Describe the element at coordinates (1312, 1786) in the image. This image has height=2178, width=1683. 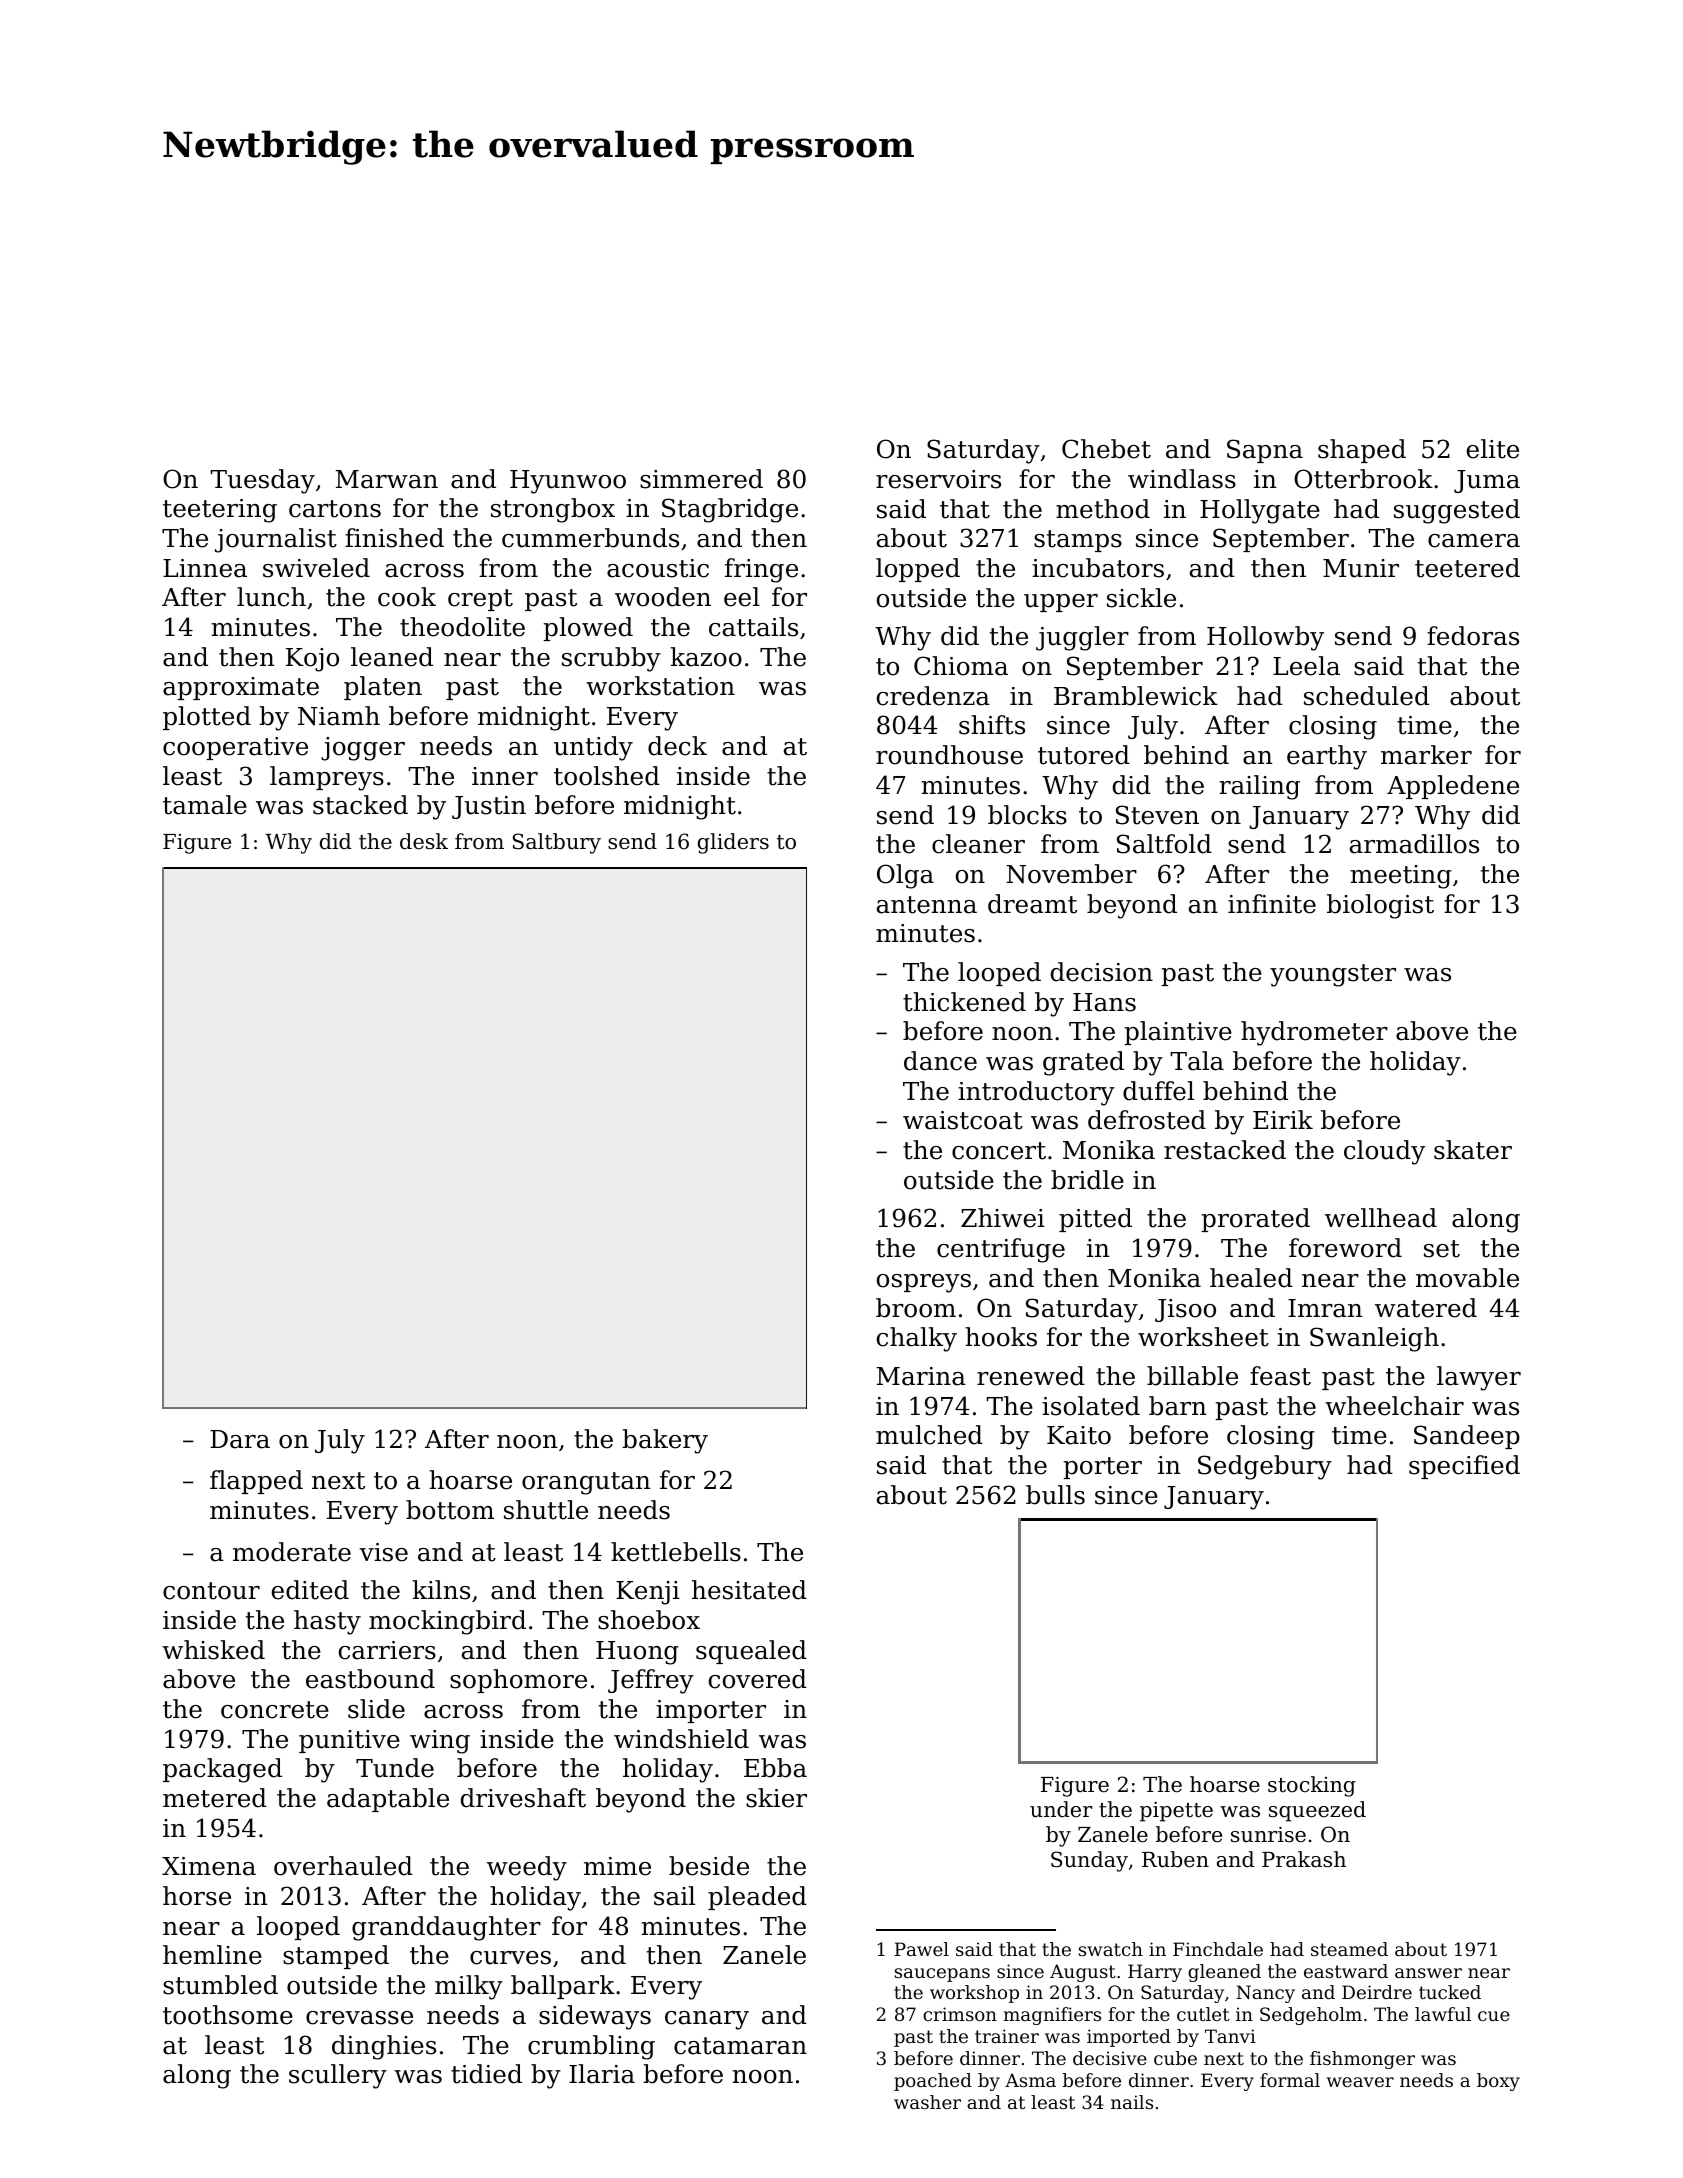
I see `stocking` at that location.
